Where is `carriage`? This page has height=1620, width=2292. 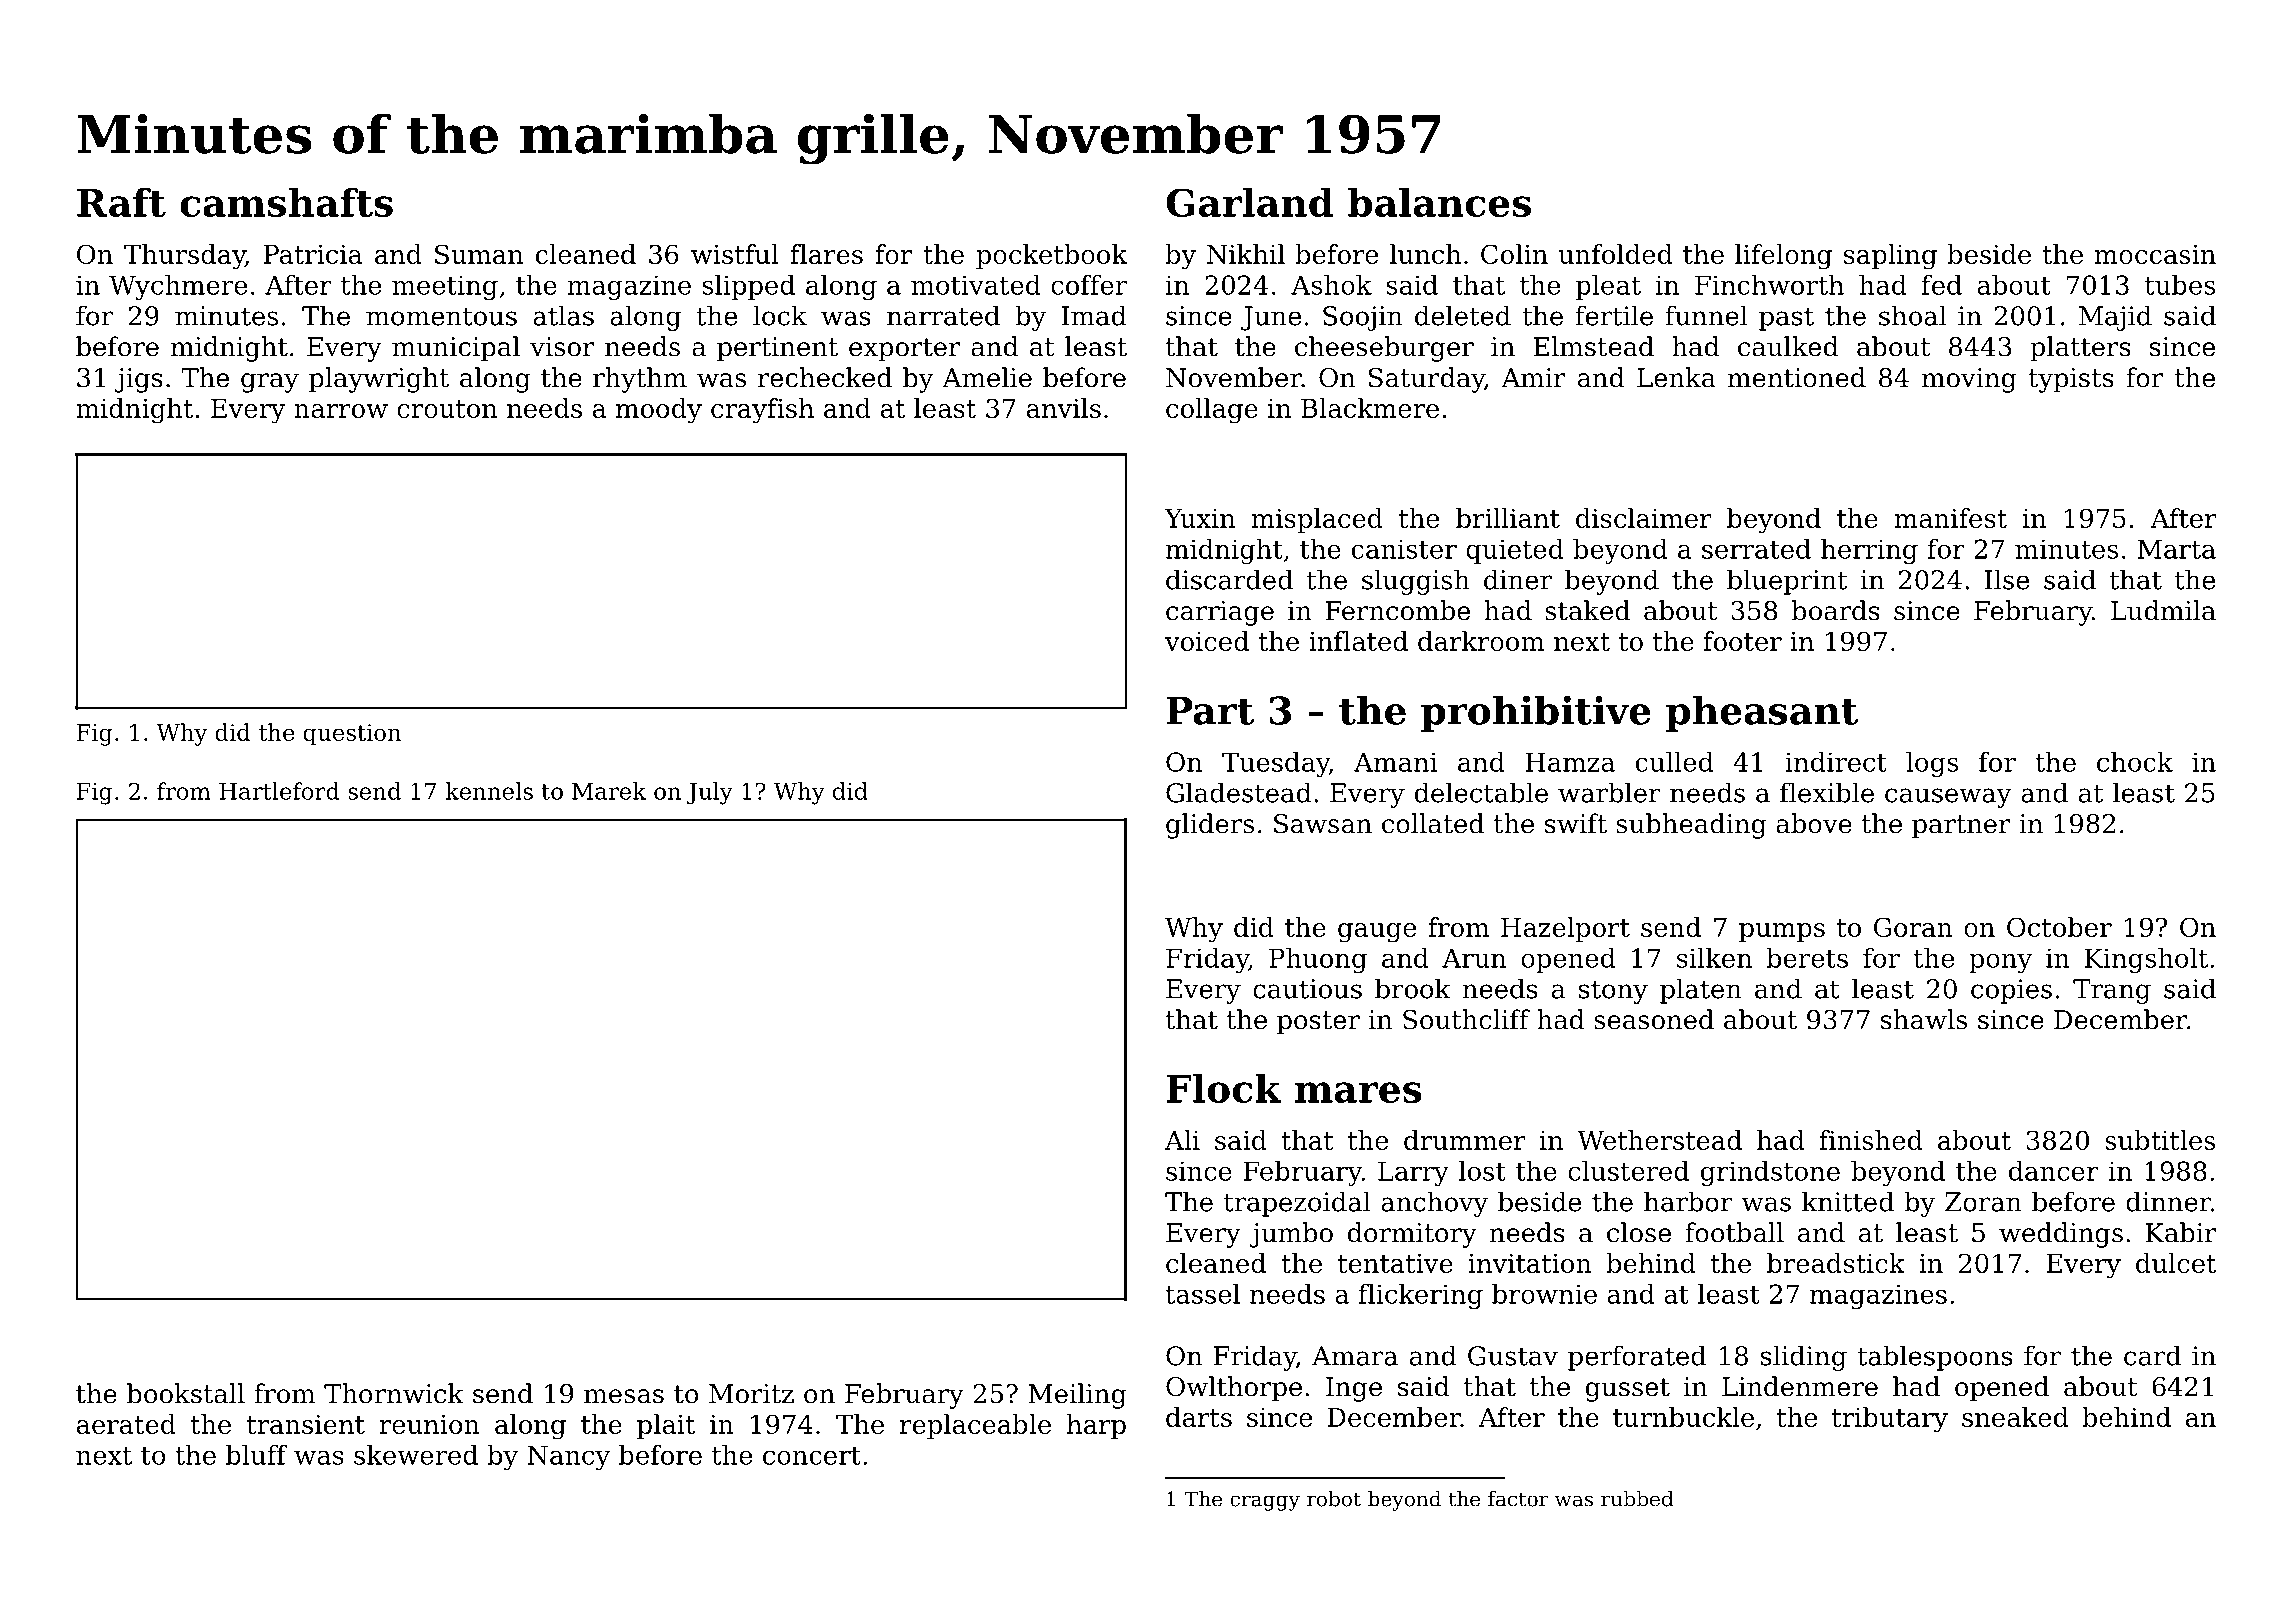 carriage is located at coordinates (1220, 613).
